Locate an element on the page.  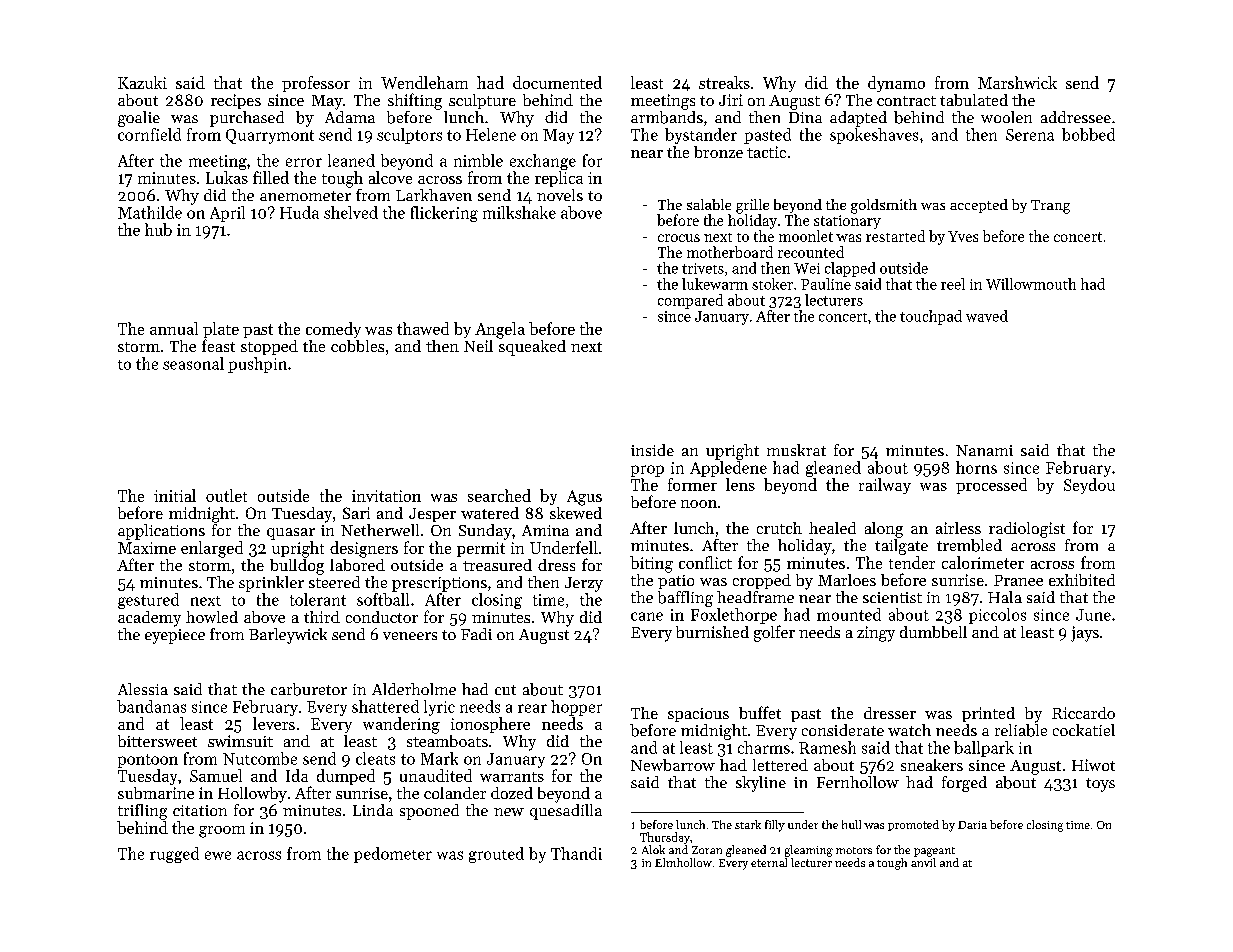
Neil is located at coordinates (478, 346).
